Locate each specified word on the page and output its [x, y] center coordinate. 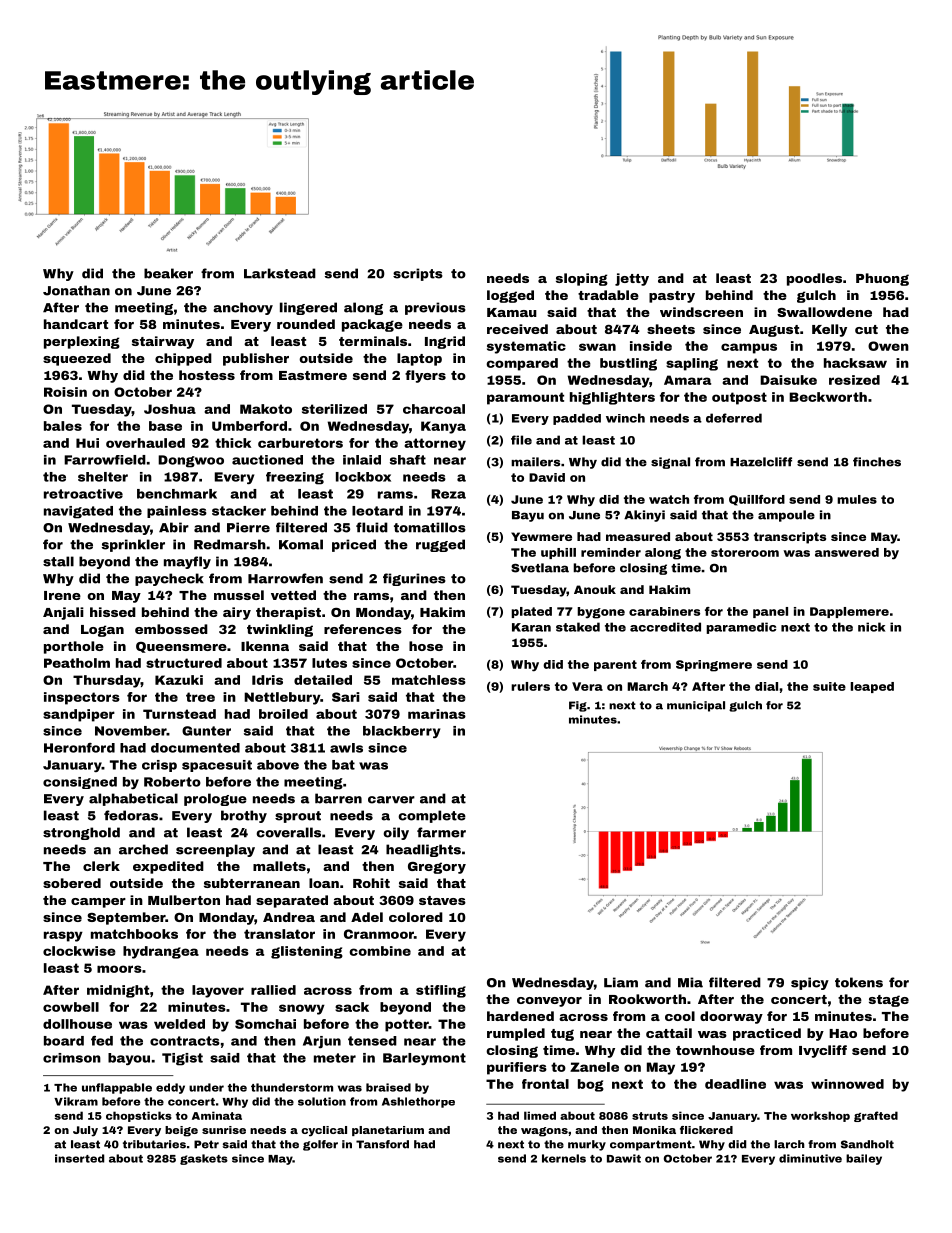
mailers [535, 462]
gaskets [204, 1159]
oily [396, 833]
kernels [564, 1158]
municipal [696, 706]
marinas [437, 714]
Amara [687, 380]
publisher [256, 359]
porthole [74, 647]
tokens [859, 982]
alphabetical [133, 799]
